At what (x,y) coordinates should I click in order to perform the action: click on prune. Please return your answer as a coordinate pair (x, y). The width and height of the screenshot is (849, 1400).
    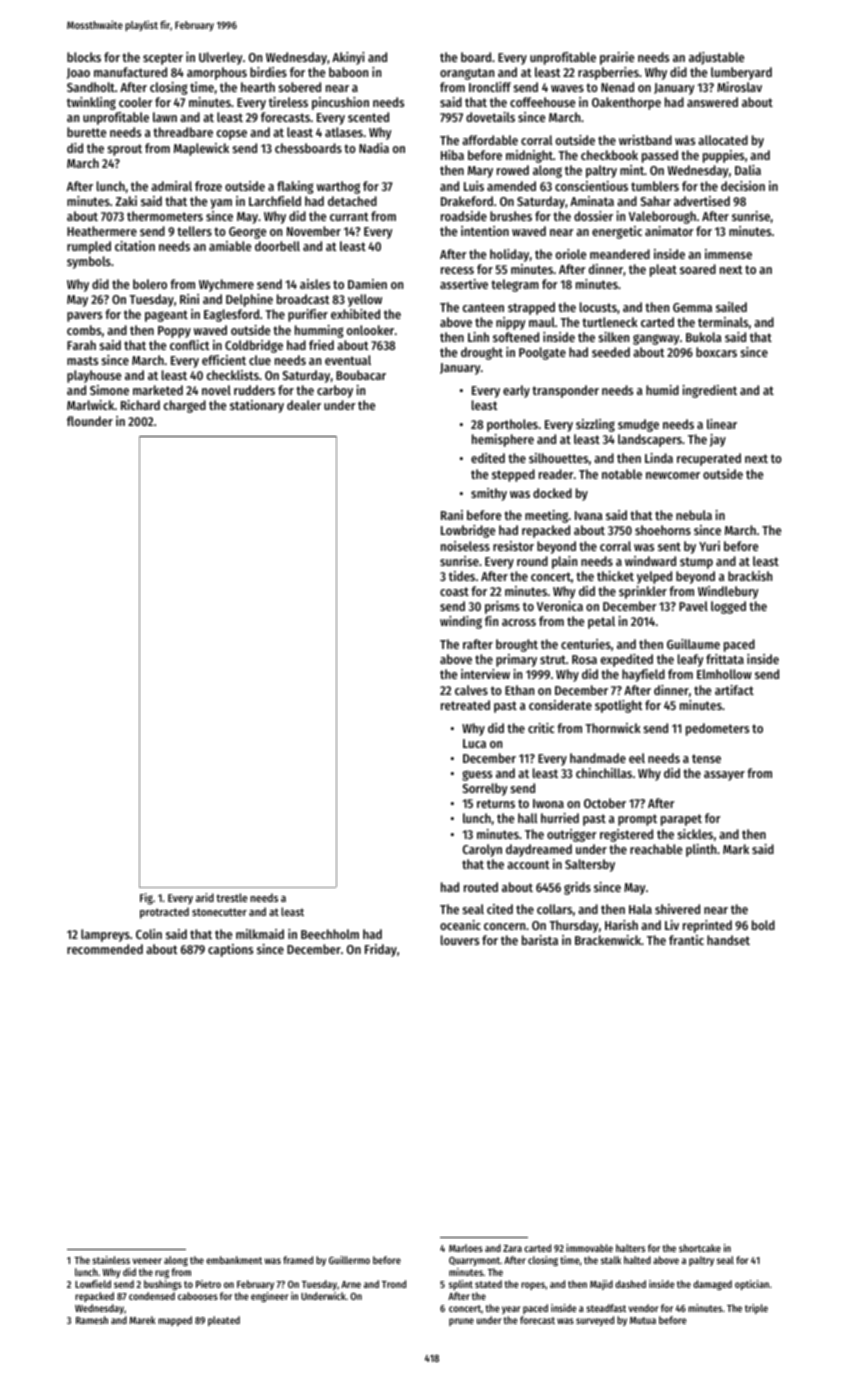
    Looking at the image, I should click on (461, 1322).
